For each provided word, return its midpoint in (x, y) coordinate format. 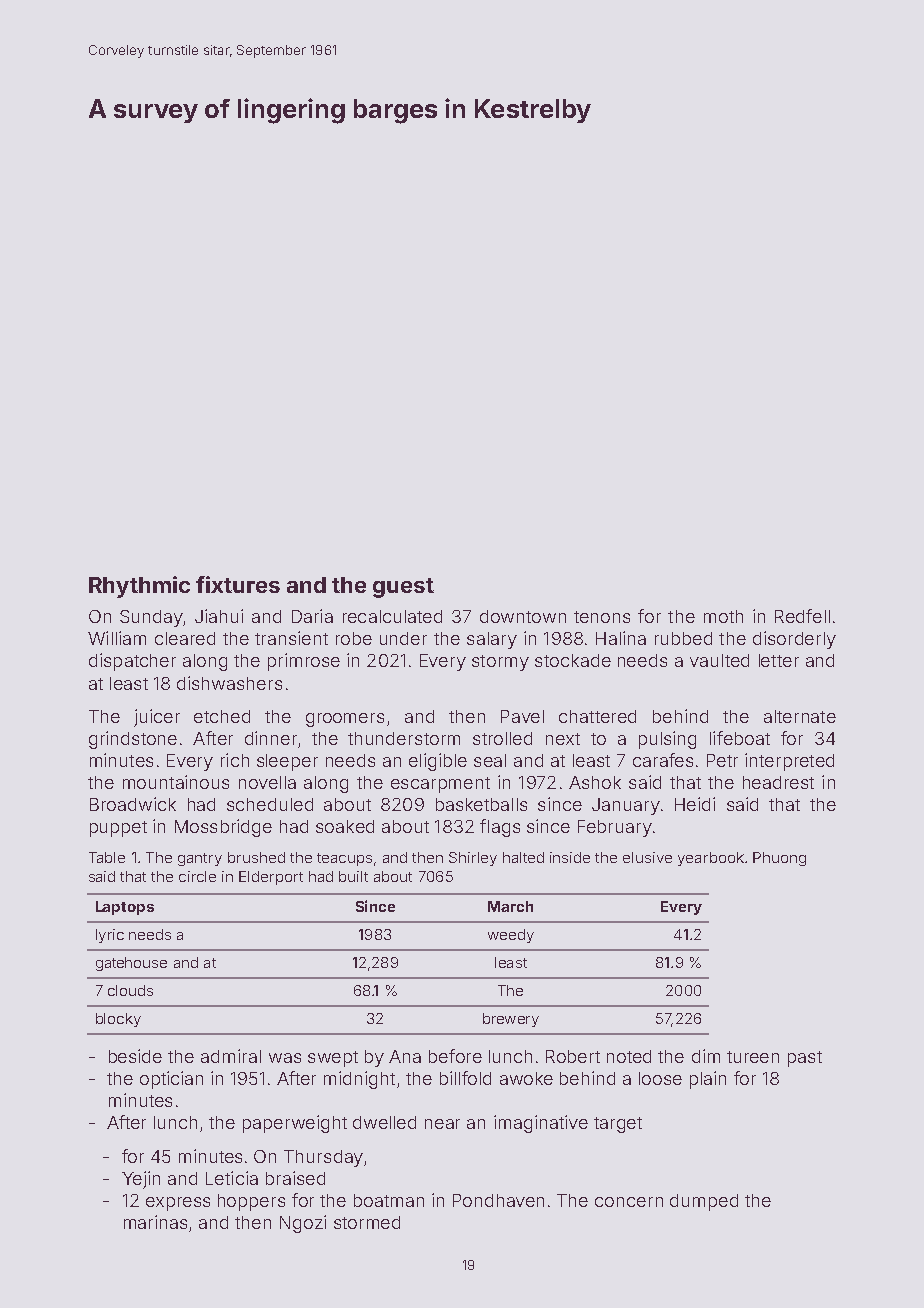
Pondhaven (498, 1200)
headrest (778, 782)
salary (492, 640)
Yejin (141, 1180)
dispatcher (132, 662)
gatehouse (131, 964)
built (353, 876)
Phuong (779, 859)
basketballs (481, 804)
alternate (800, 716)
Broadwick (133, 804)
